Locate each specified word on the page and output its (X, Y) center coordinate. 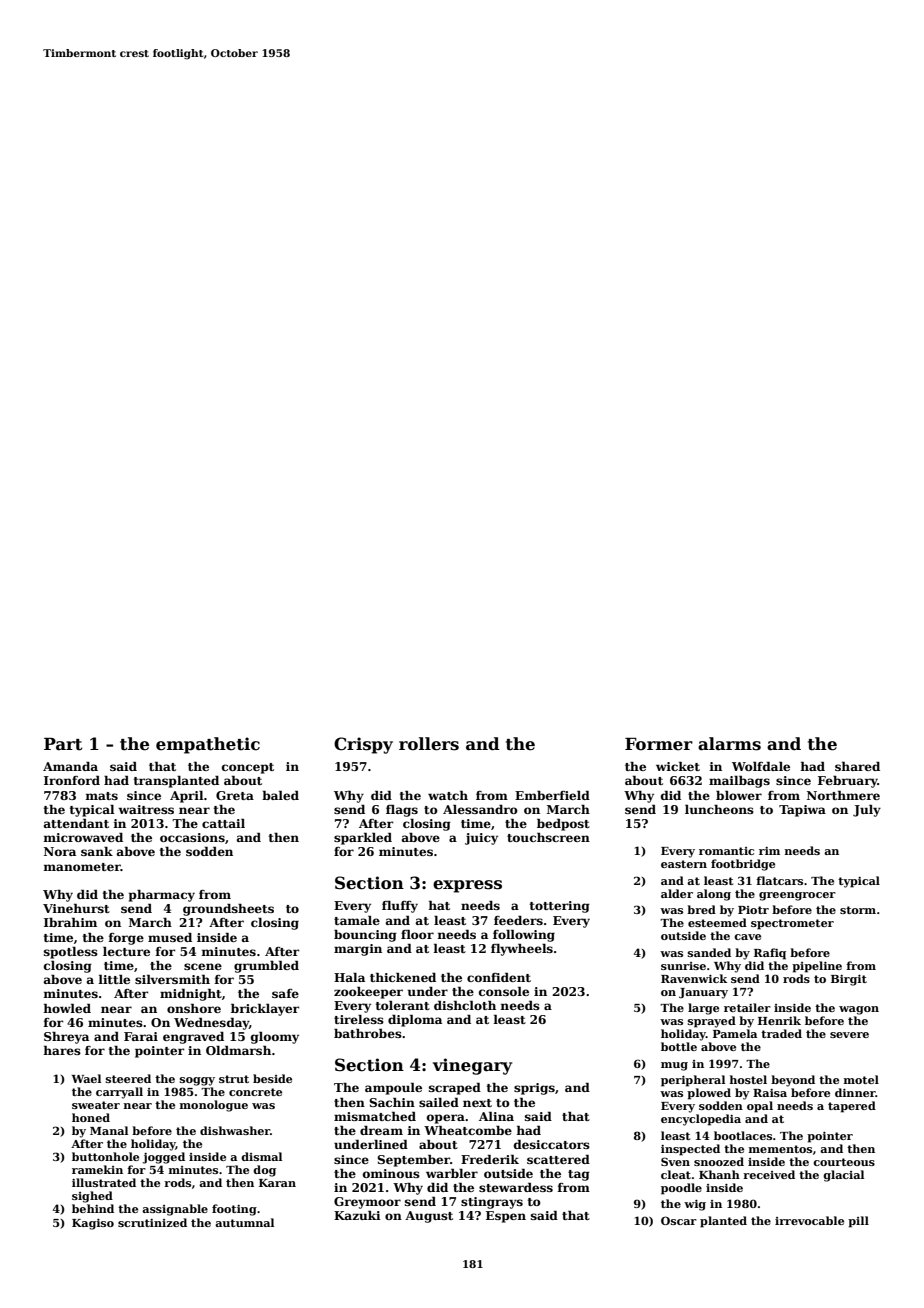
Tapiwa (802, 811)
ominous (391, 1173)
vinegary (472, 1066)
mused (170, 937)
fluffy (400, 907)
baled (280, 795)
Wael (86, 1078)
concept (248, 768)
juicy (481, 839)
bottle (679, 1046)
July (867, 810)
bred (701, 909)
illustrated (104, 1182)
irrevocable (809, 1220)
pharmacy (162, 896)
